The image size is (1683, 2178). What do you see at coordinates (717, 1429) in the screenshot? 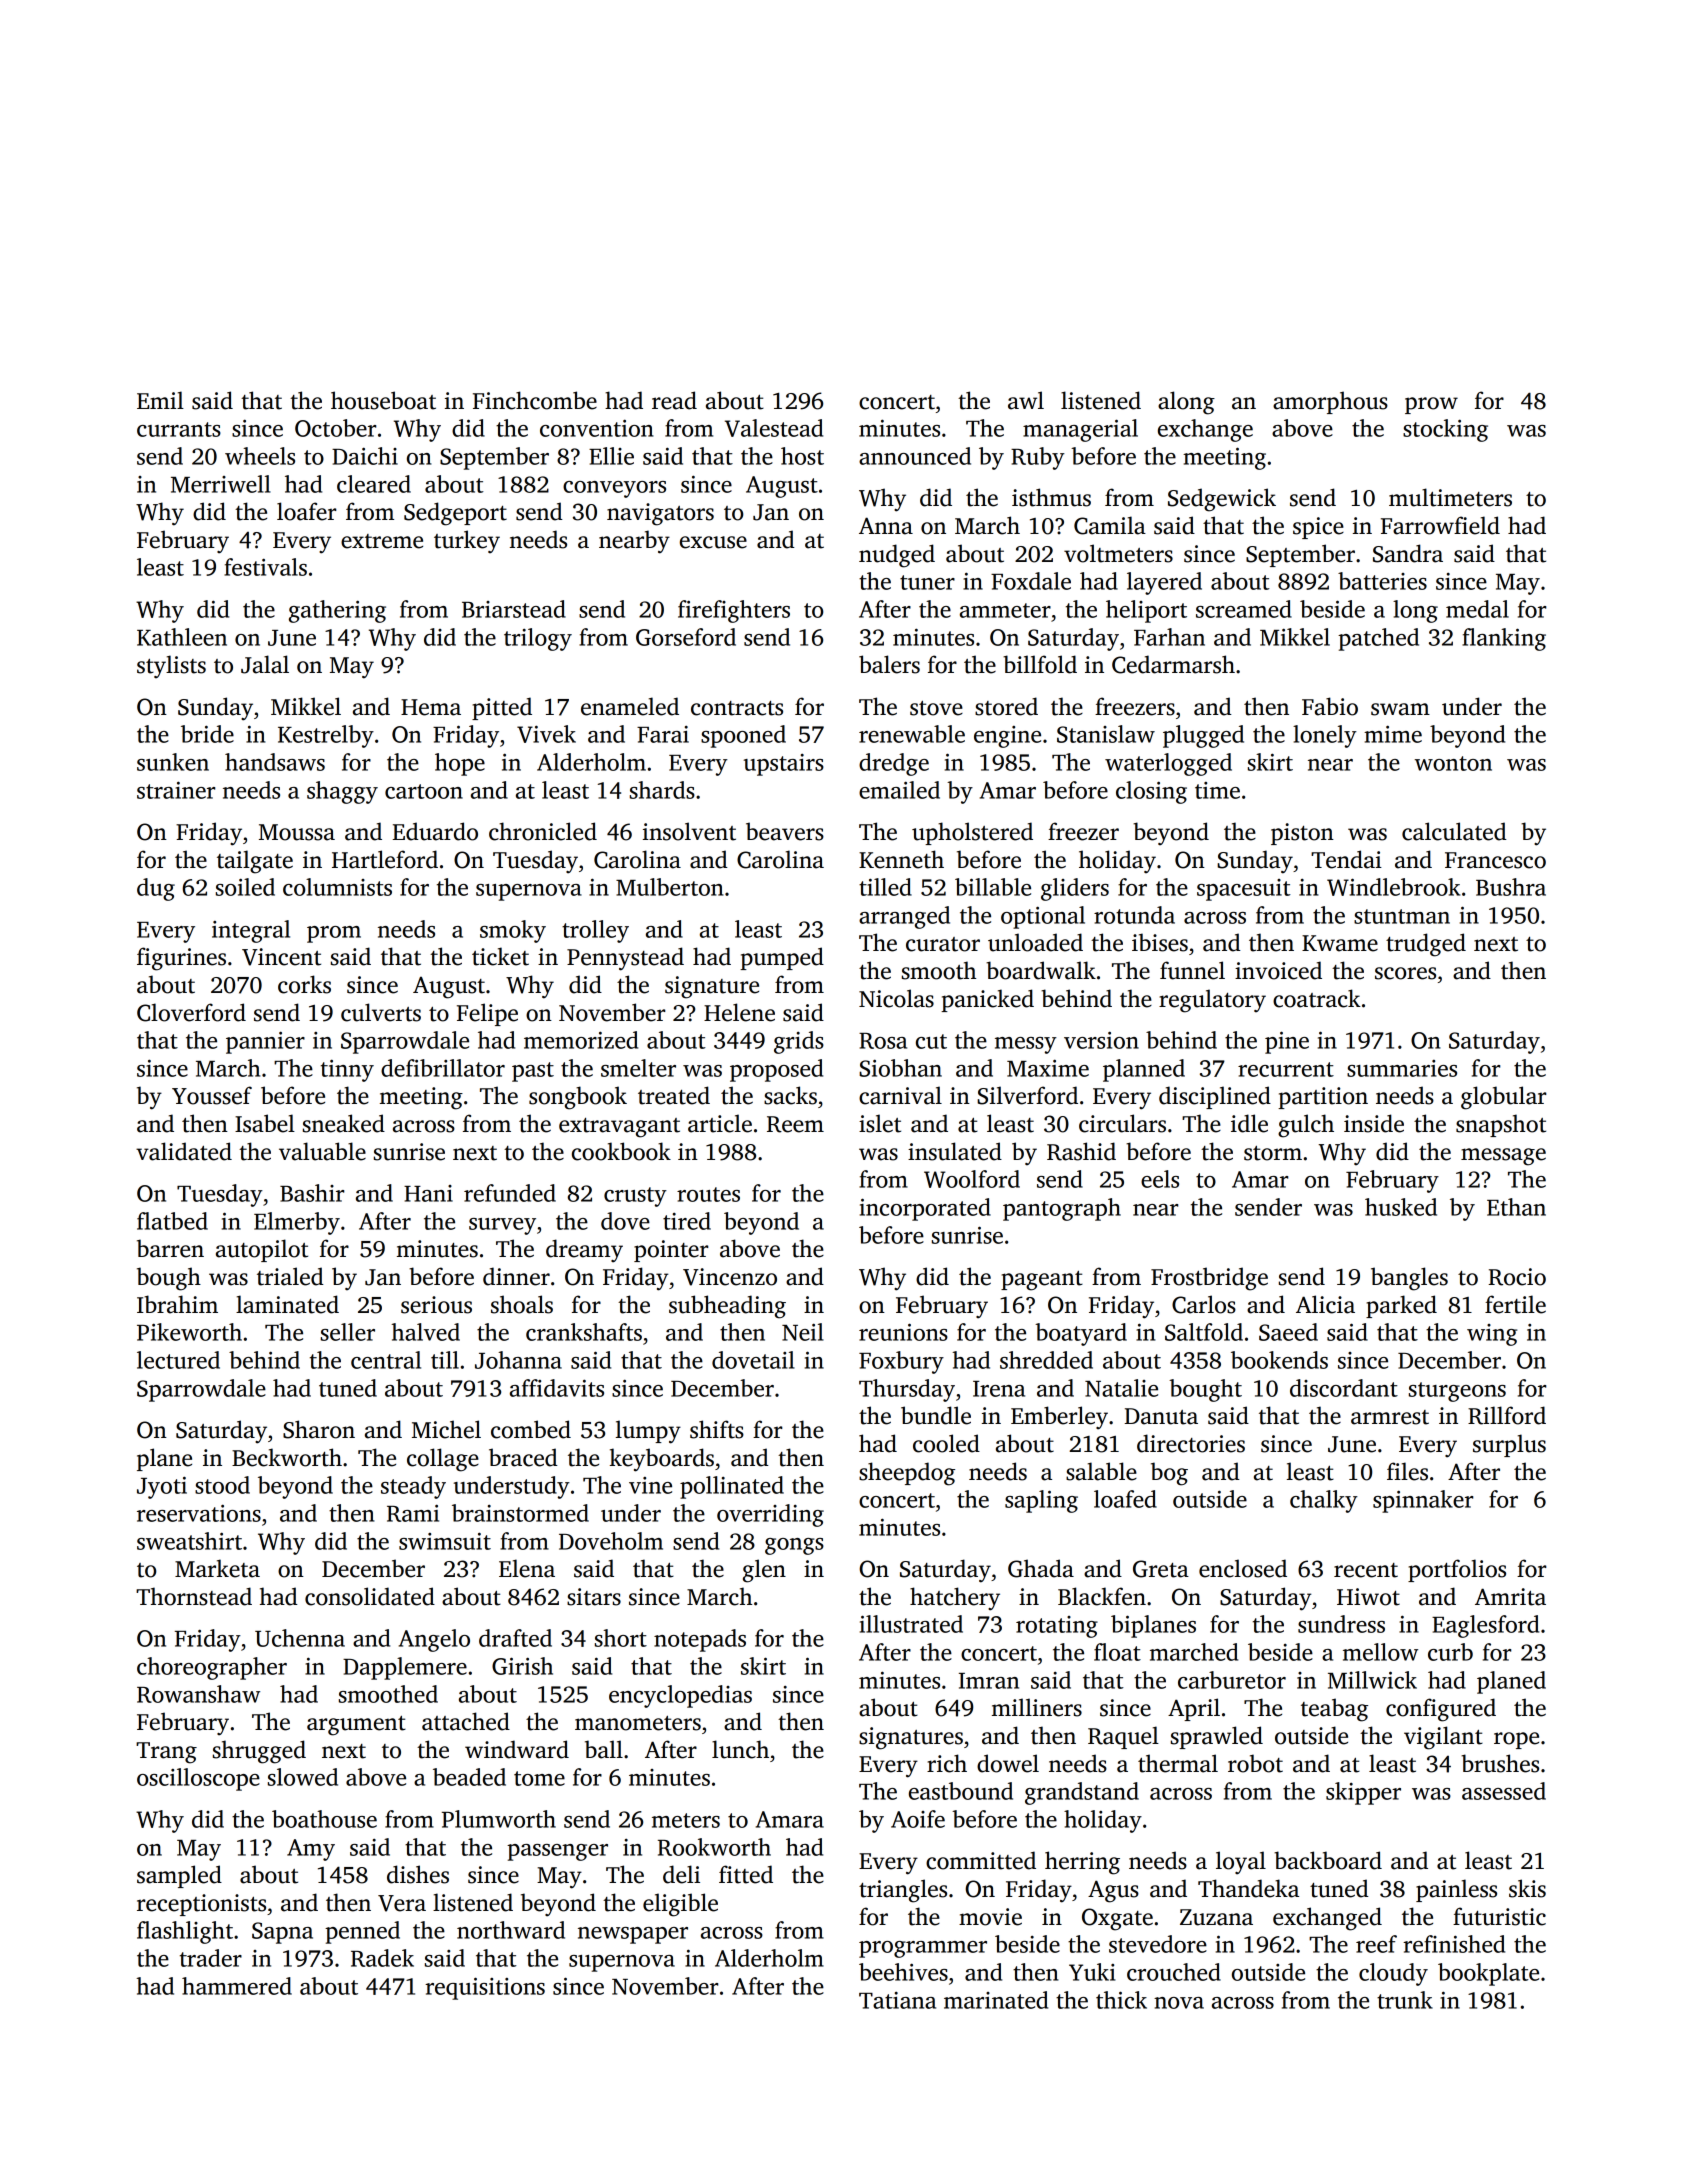
I see `shifts` at bounding box center [717, 1429].
